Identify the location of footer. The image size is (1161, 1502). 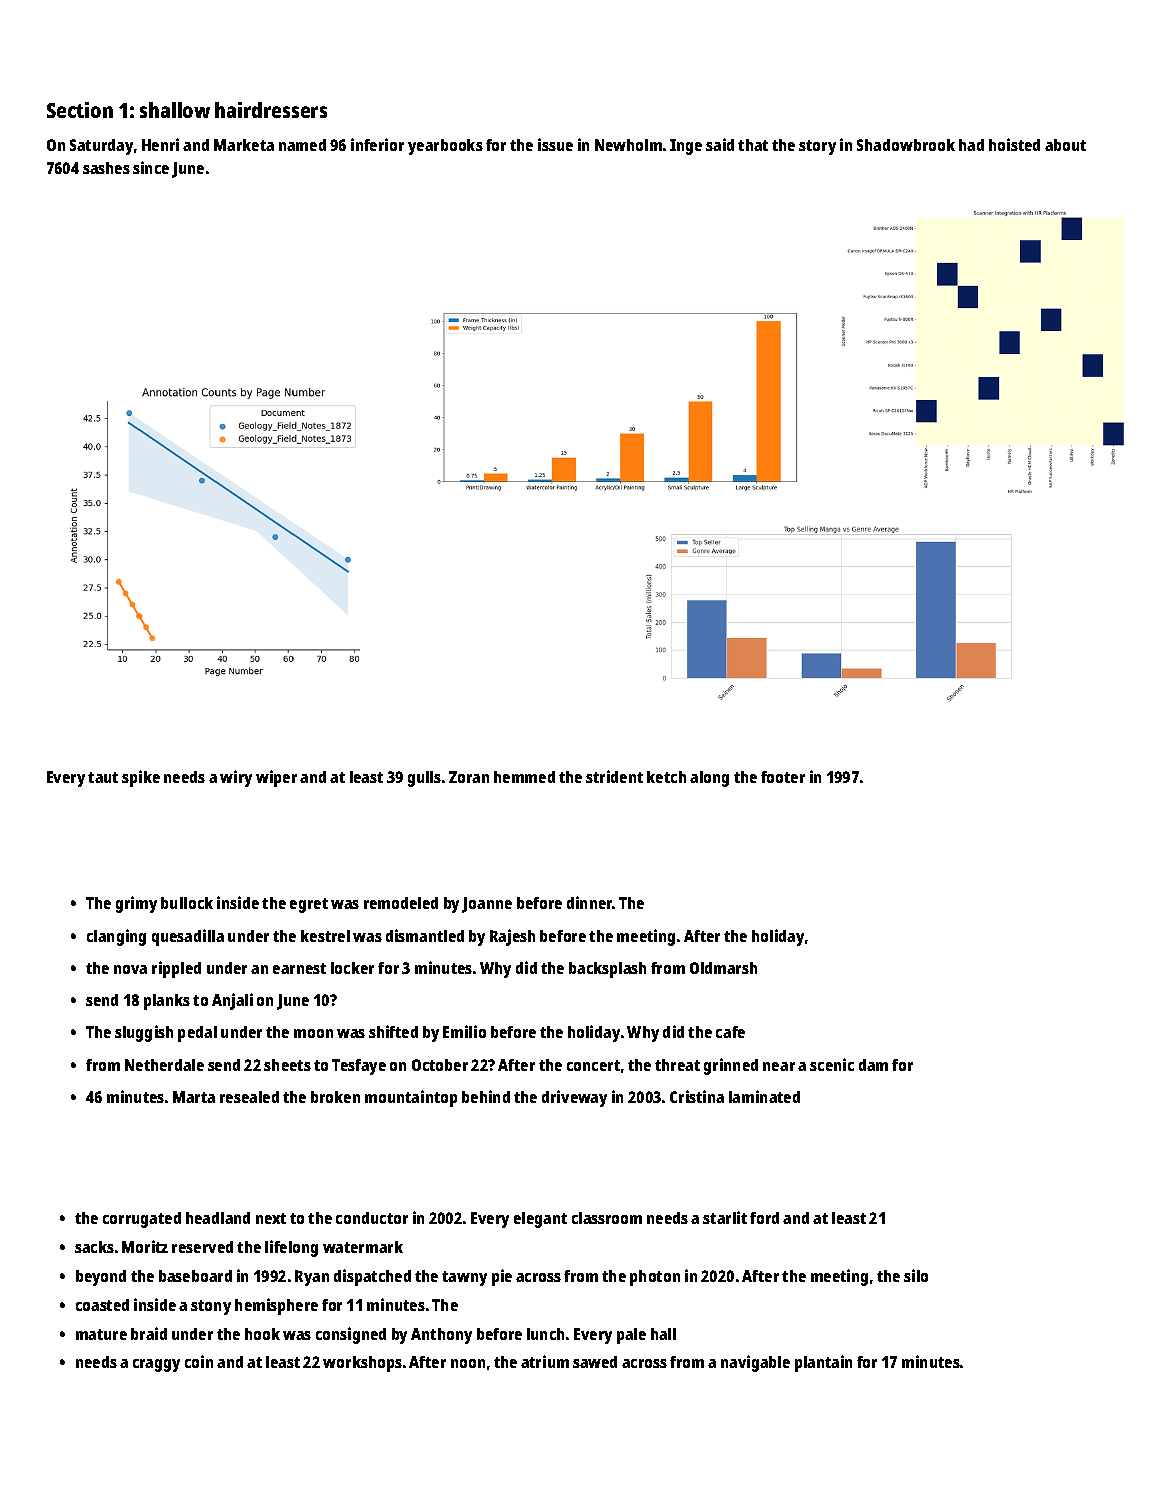
(783, 777).
